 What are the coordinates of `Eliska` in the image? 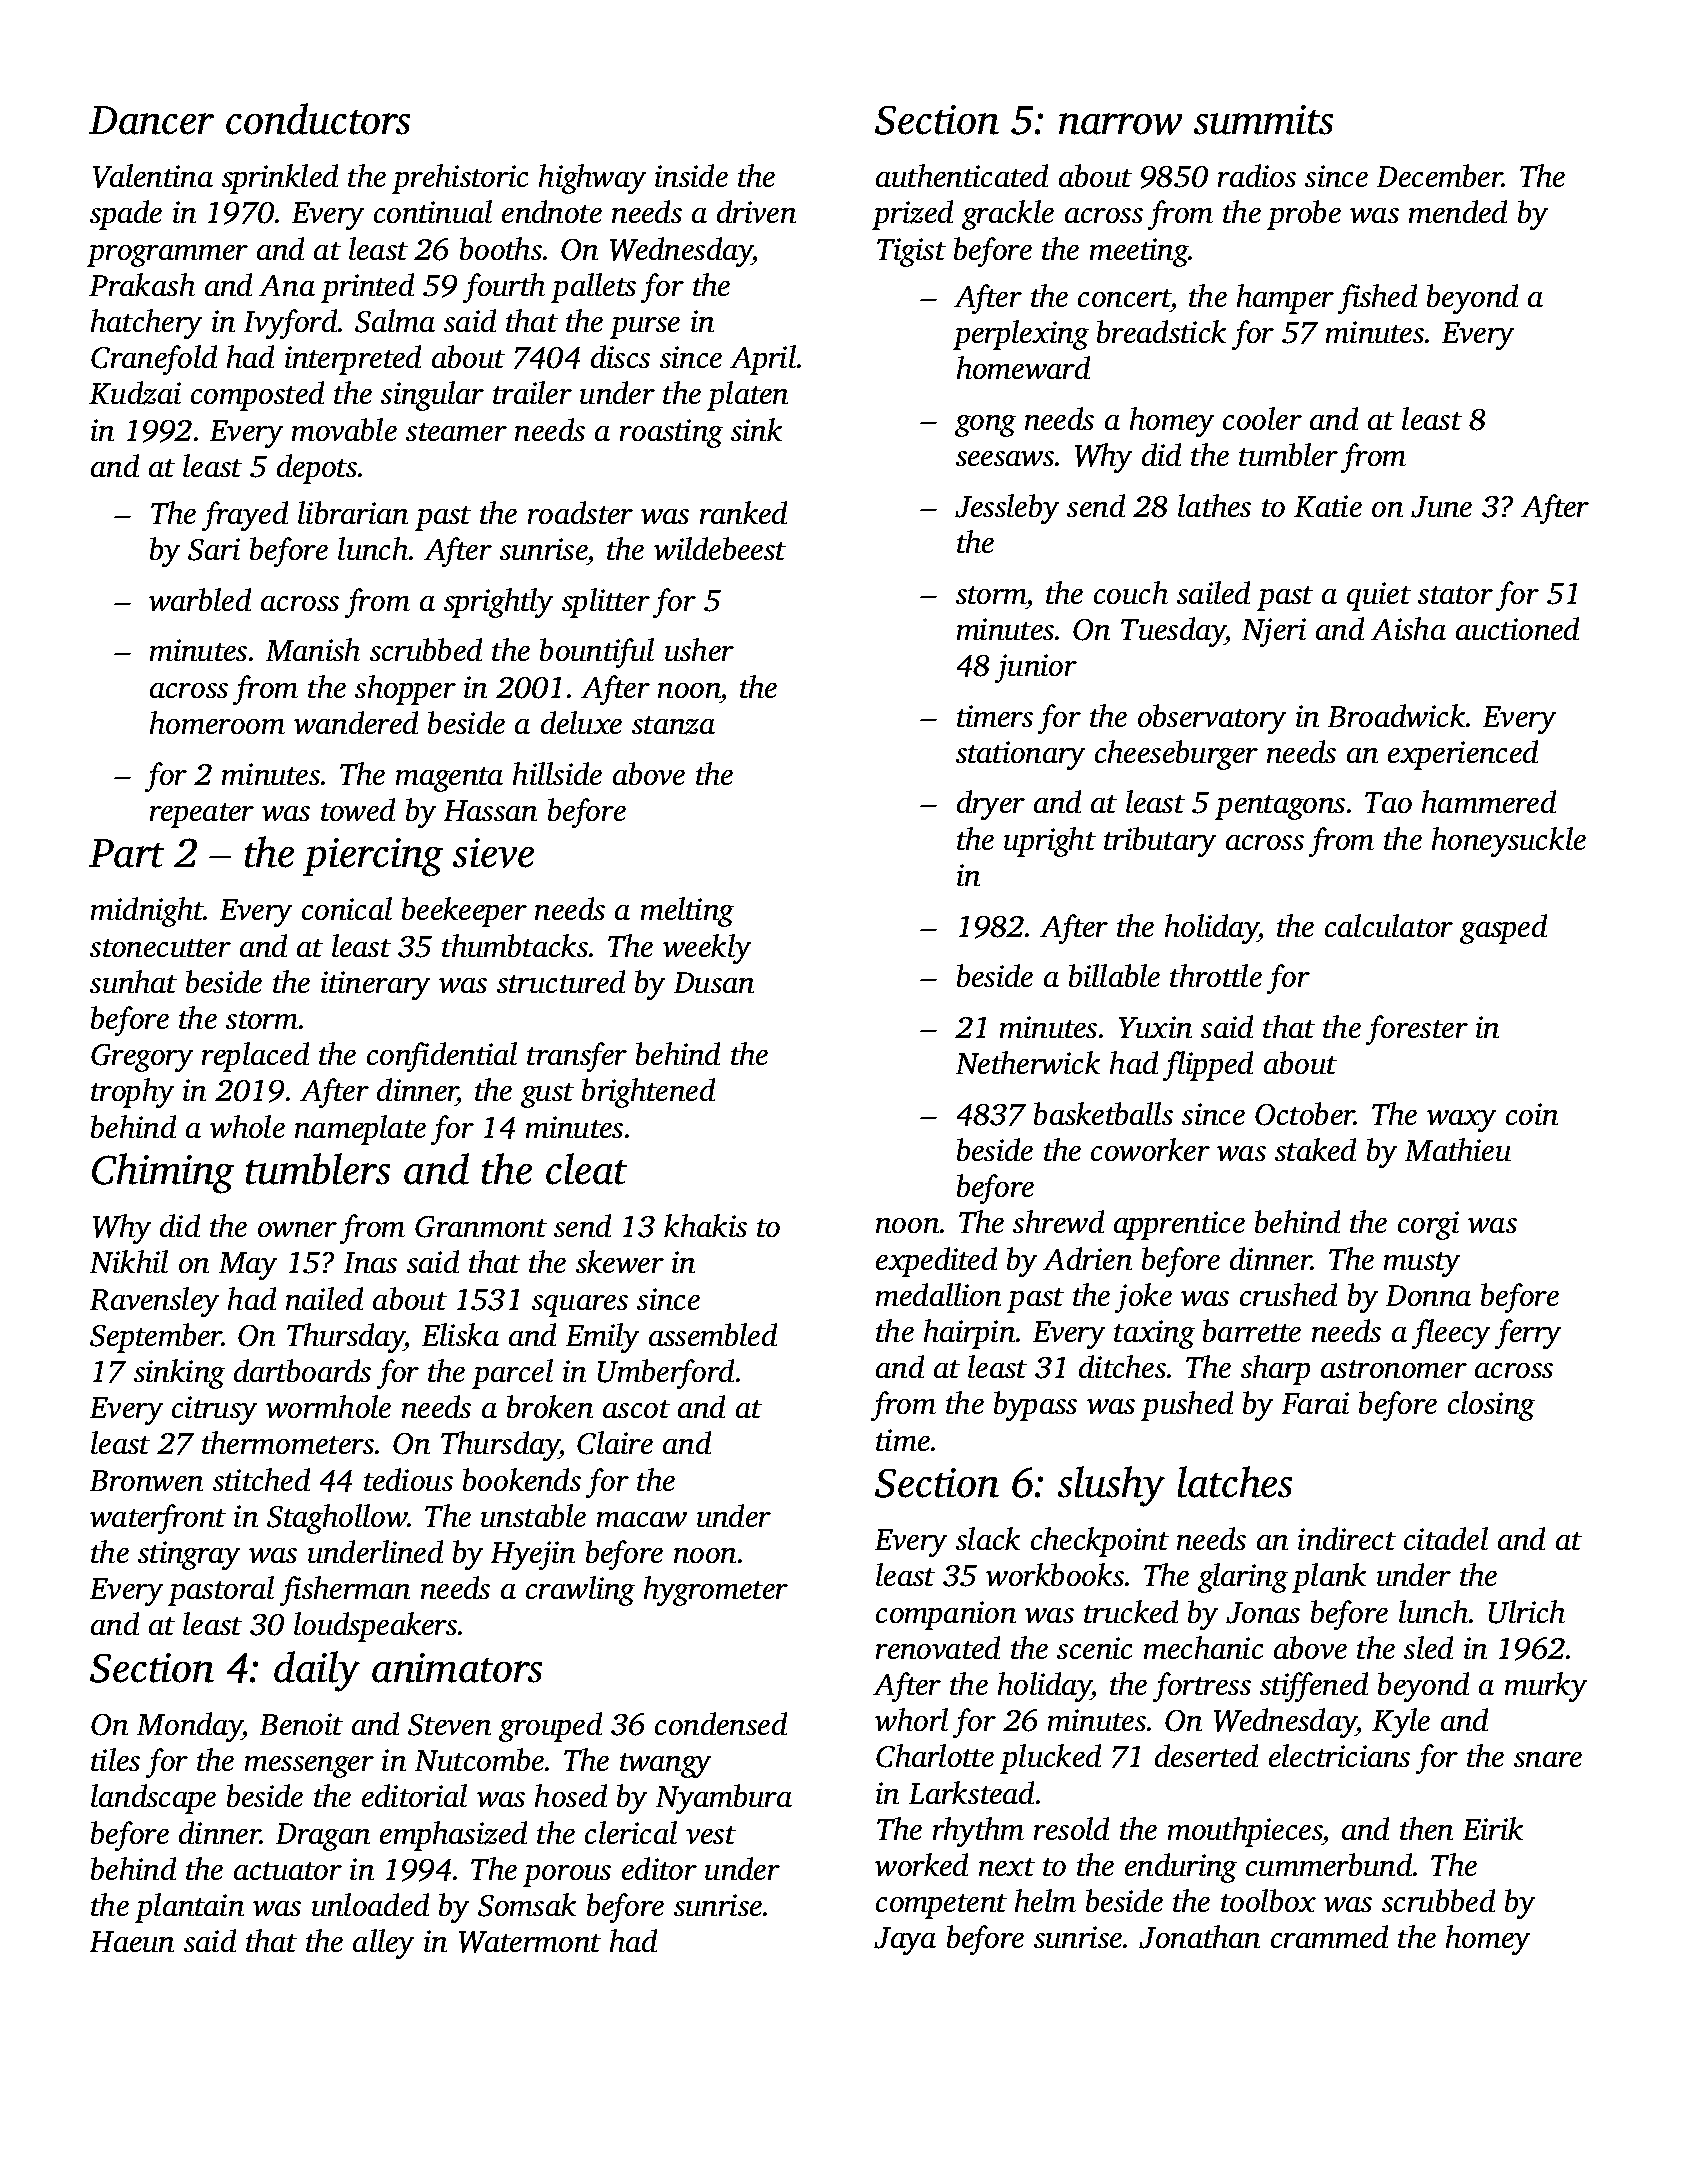 It's located at (460, 1334).
